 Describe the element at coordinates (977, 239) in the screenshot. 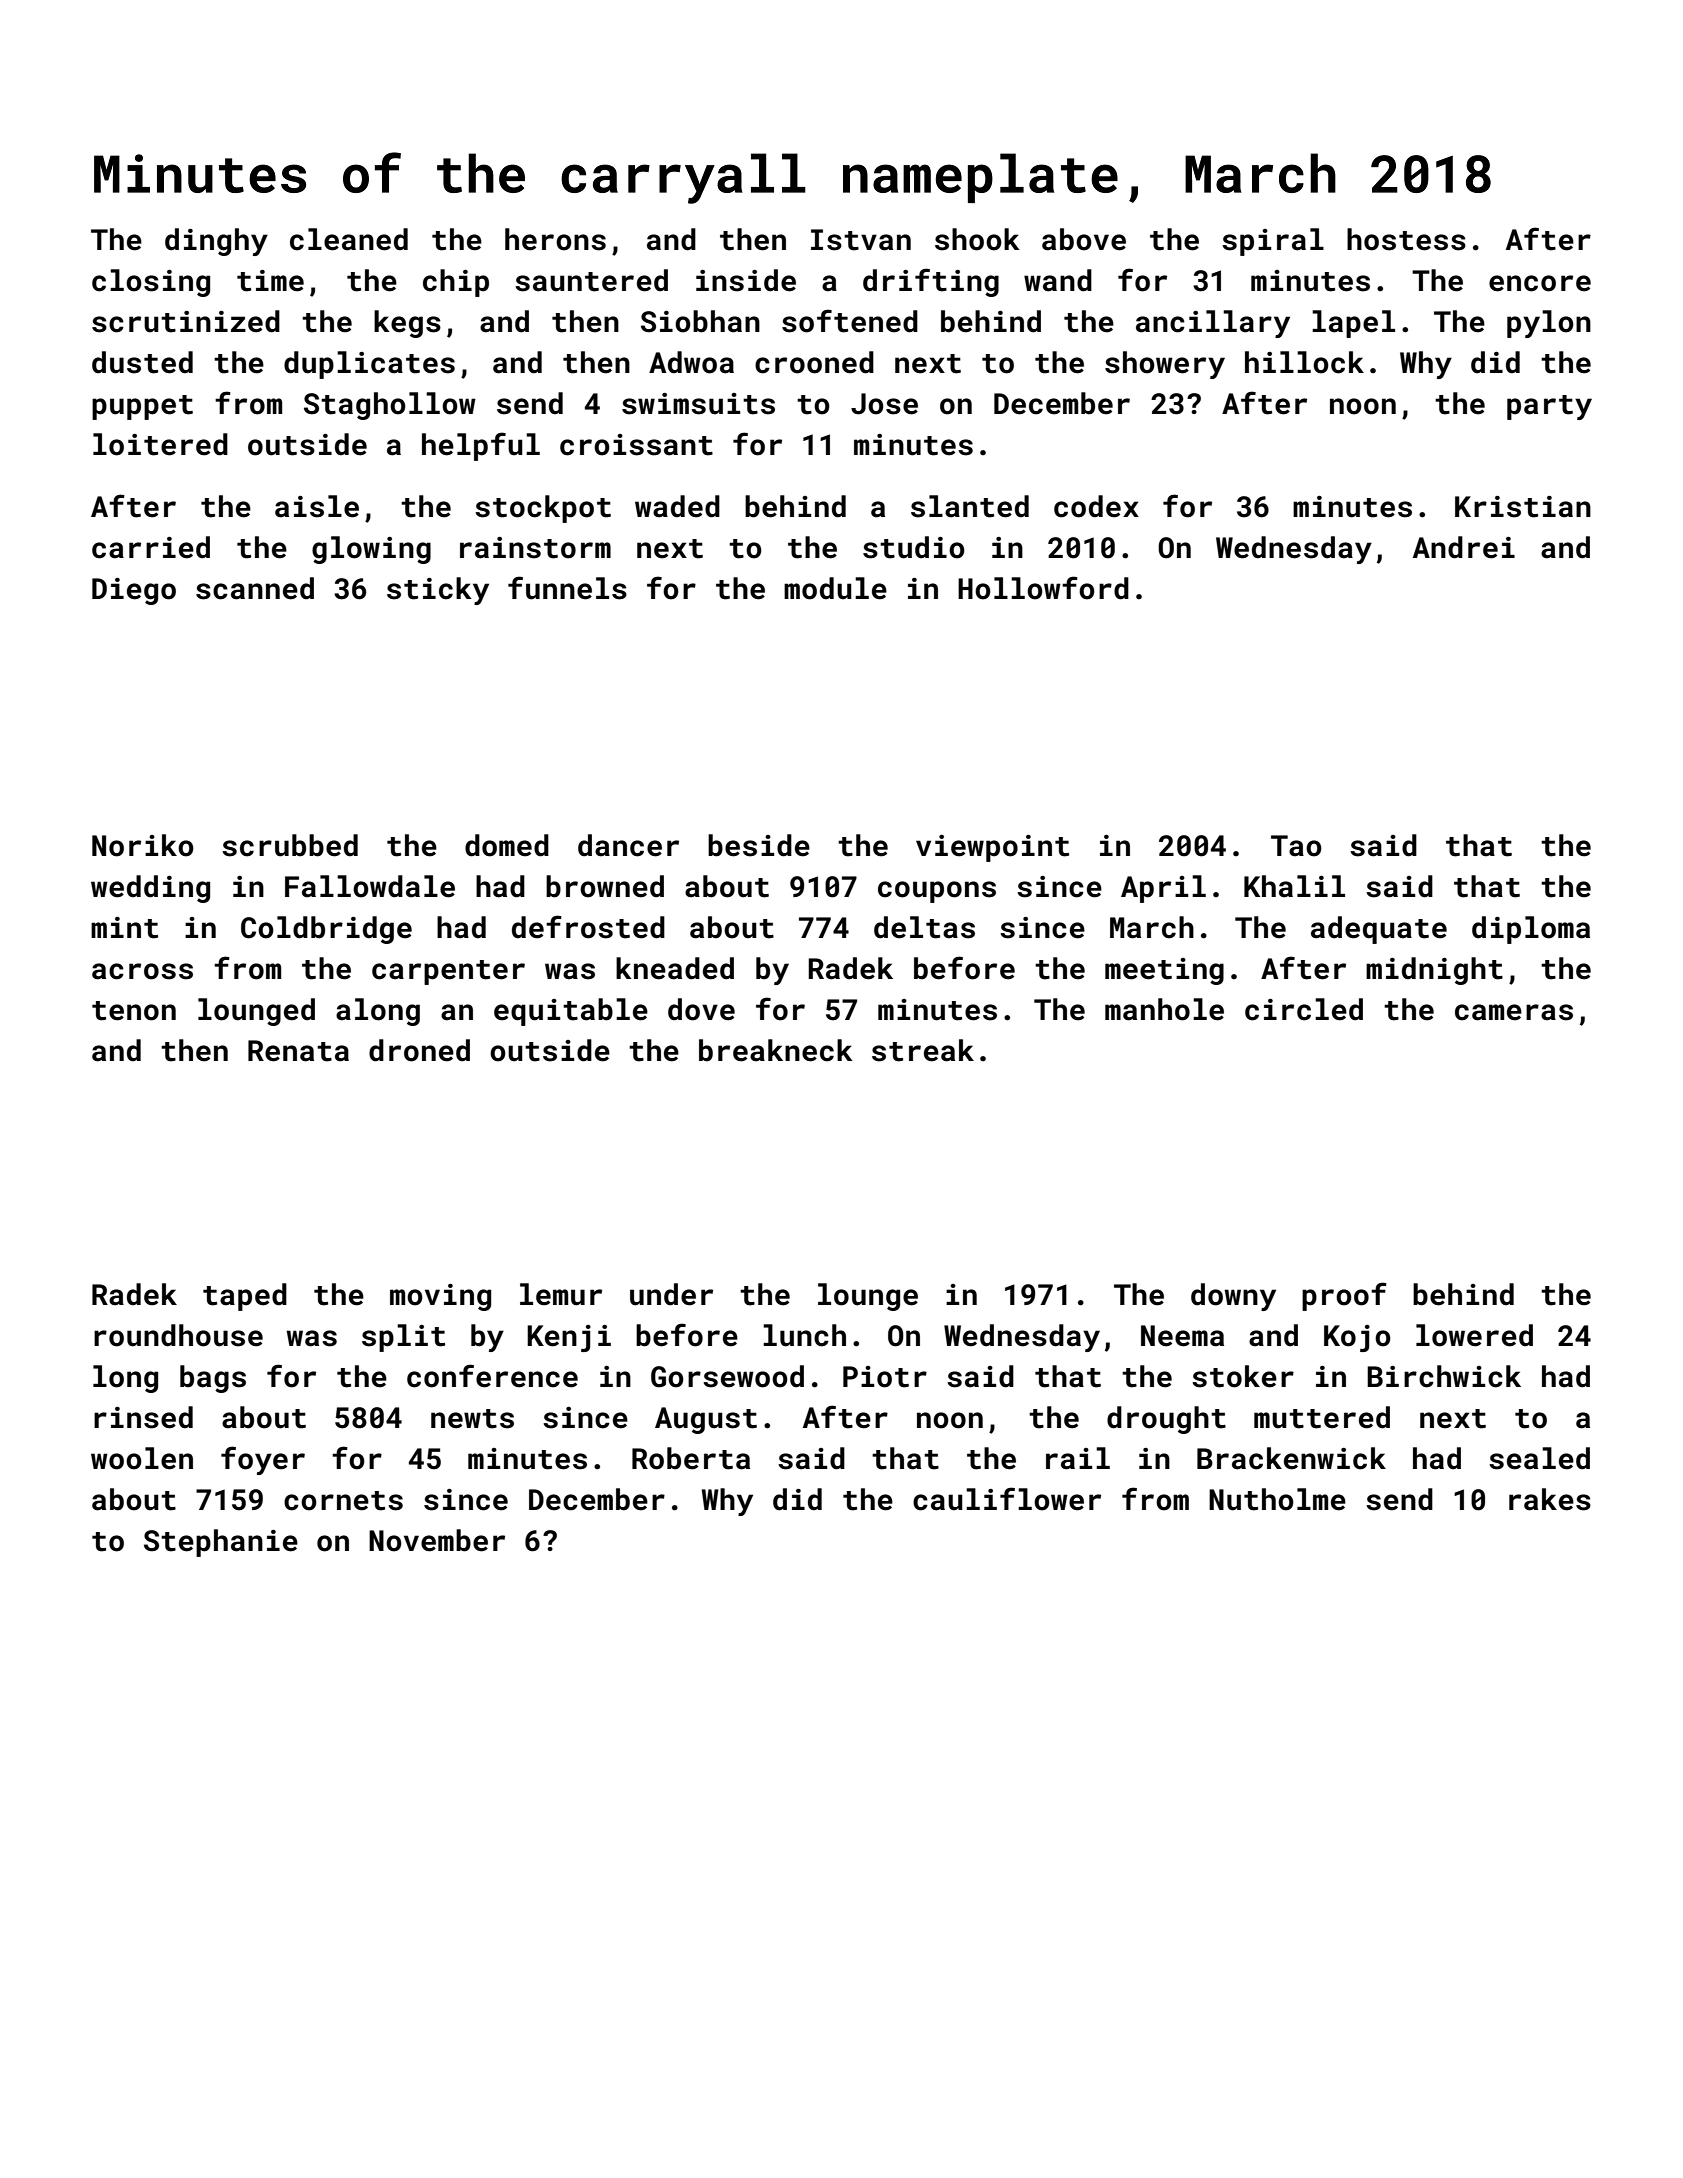

I see `shook` at that location.
